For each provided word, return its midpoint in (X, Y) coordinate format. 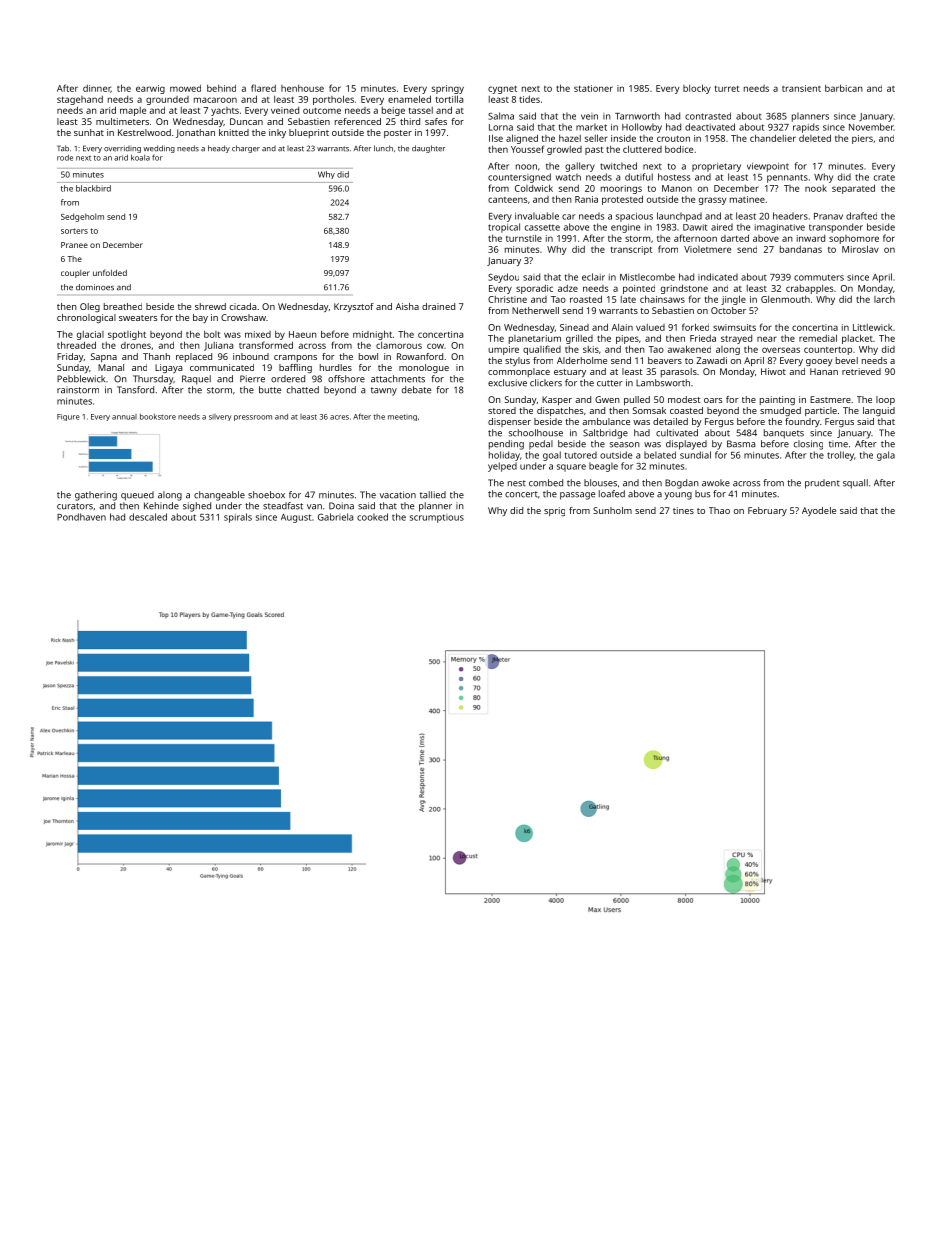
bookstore (158, 417)
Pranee (74, 245)
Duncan (246, 121)
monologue (424, 368)
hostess (674, 177)
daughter (428, 149)
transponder (836, 228)
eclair (593, 277)
